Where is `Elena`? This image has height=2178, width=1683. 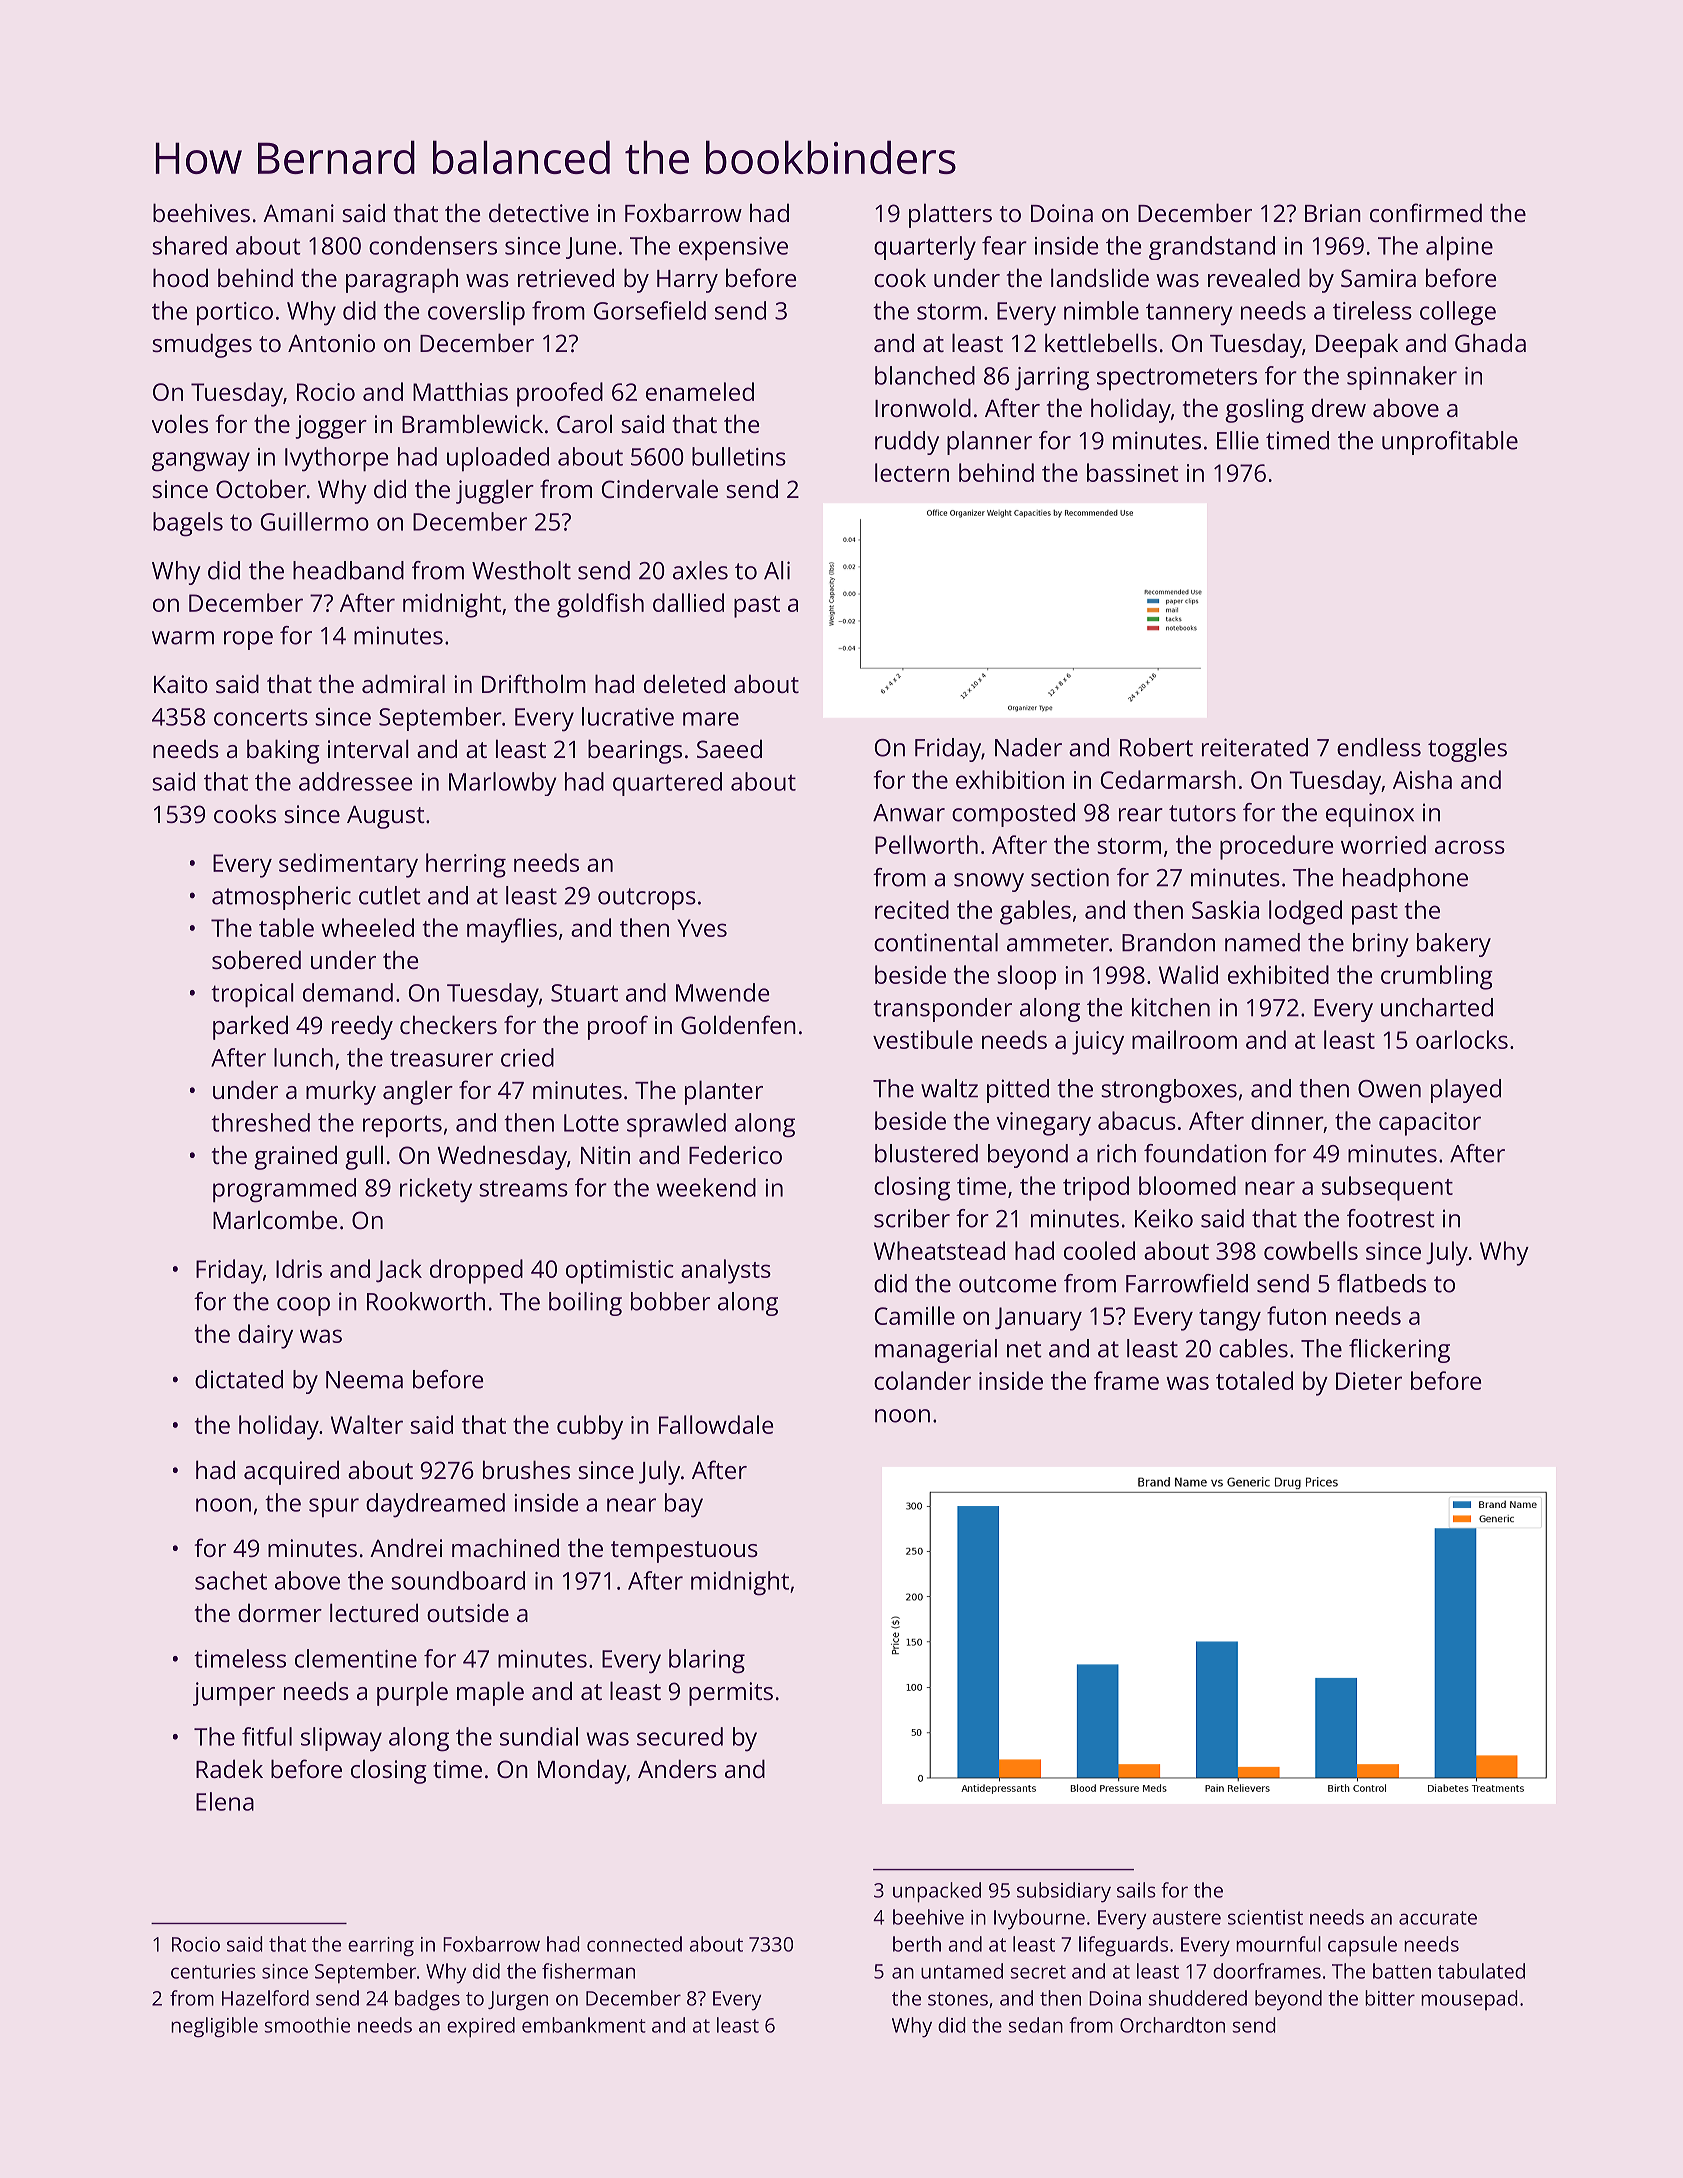
Elena is located at coordinates (225, 1801).
